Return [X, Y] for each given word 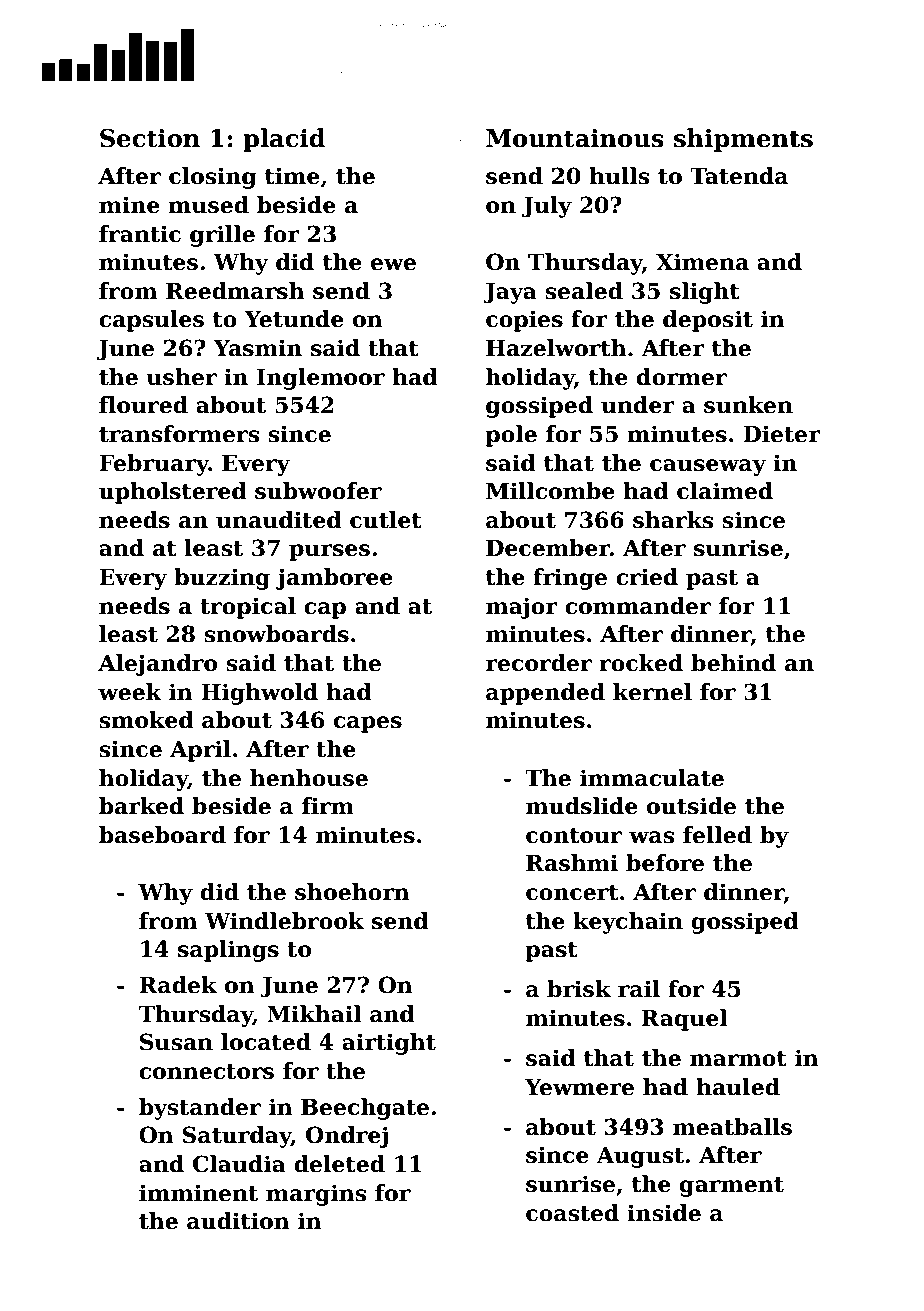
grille [222, 236]
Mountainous [575, 138]
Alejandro [157, 665]
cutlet [386, 520]
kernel [652, 692]
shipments [743, 140]
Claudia [239, 1164]
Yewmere [579, 1087]
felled [717, 835]
